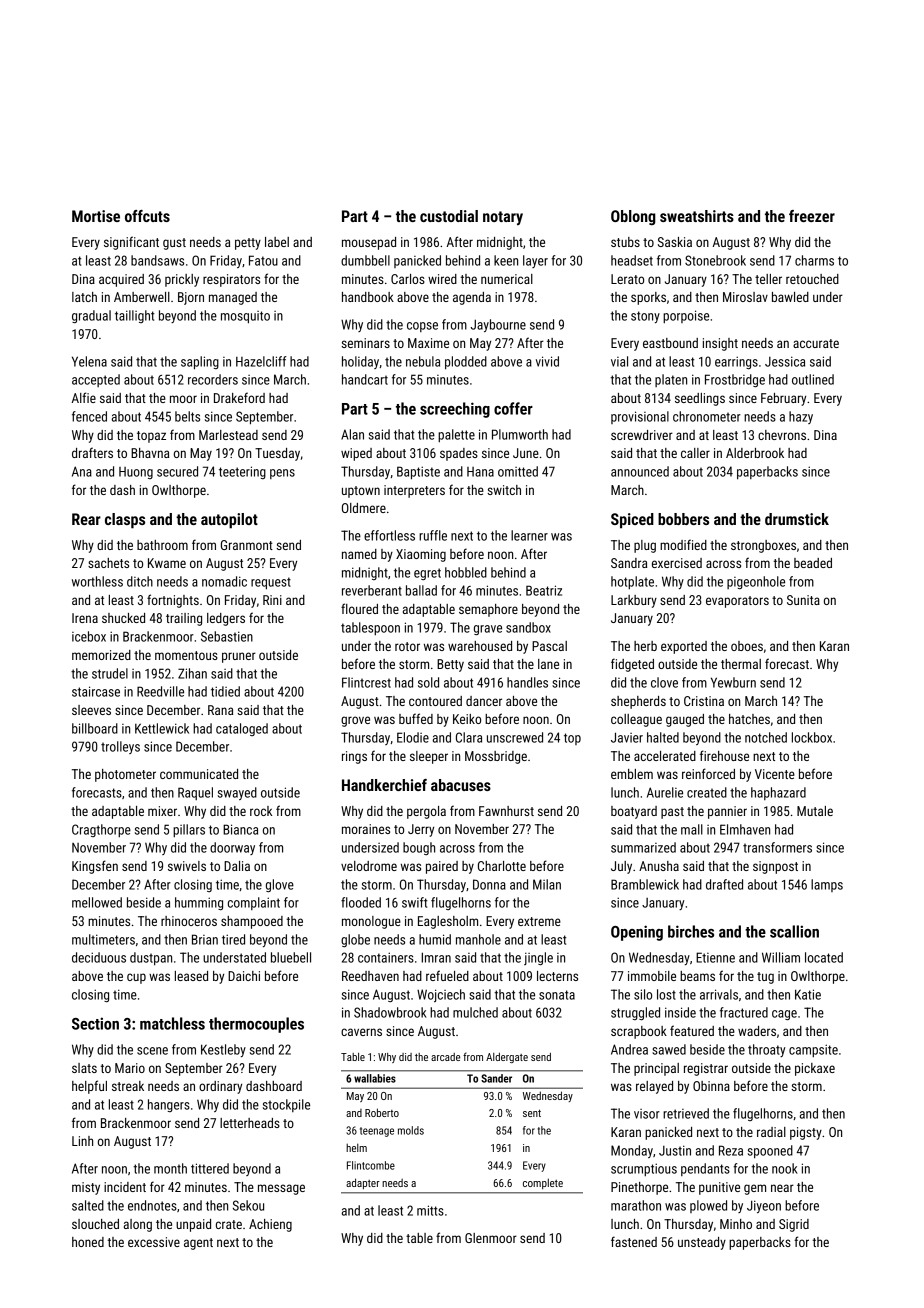 The width and height of the screenshot is (924, 1308). What do you see at coordinates (691, 931) in the screenshot?
I see `birches` at bounding box center [691, 931].
